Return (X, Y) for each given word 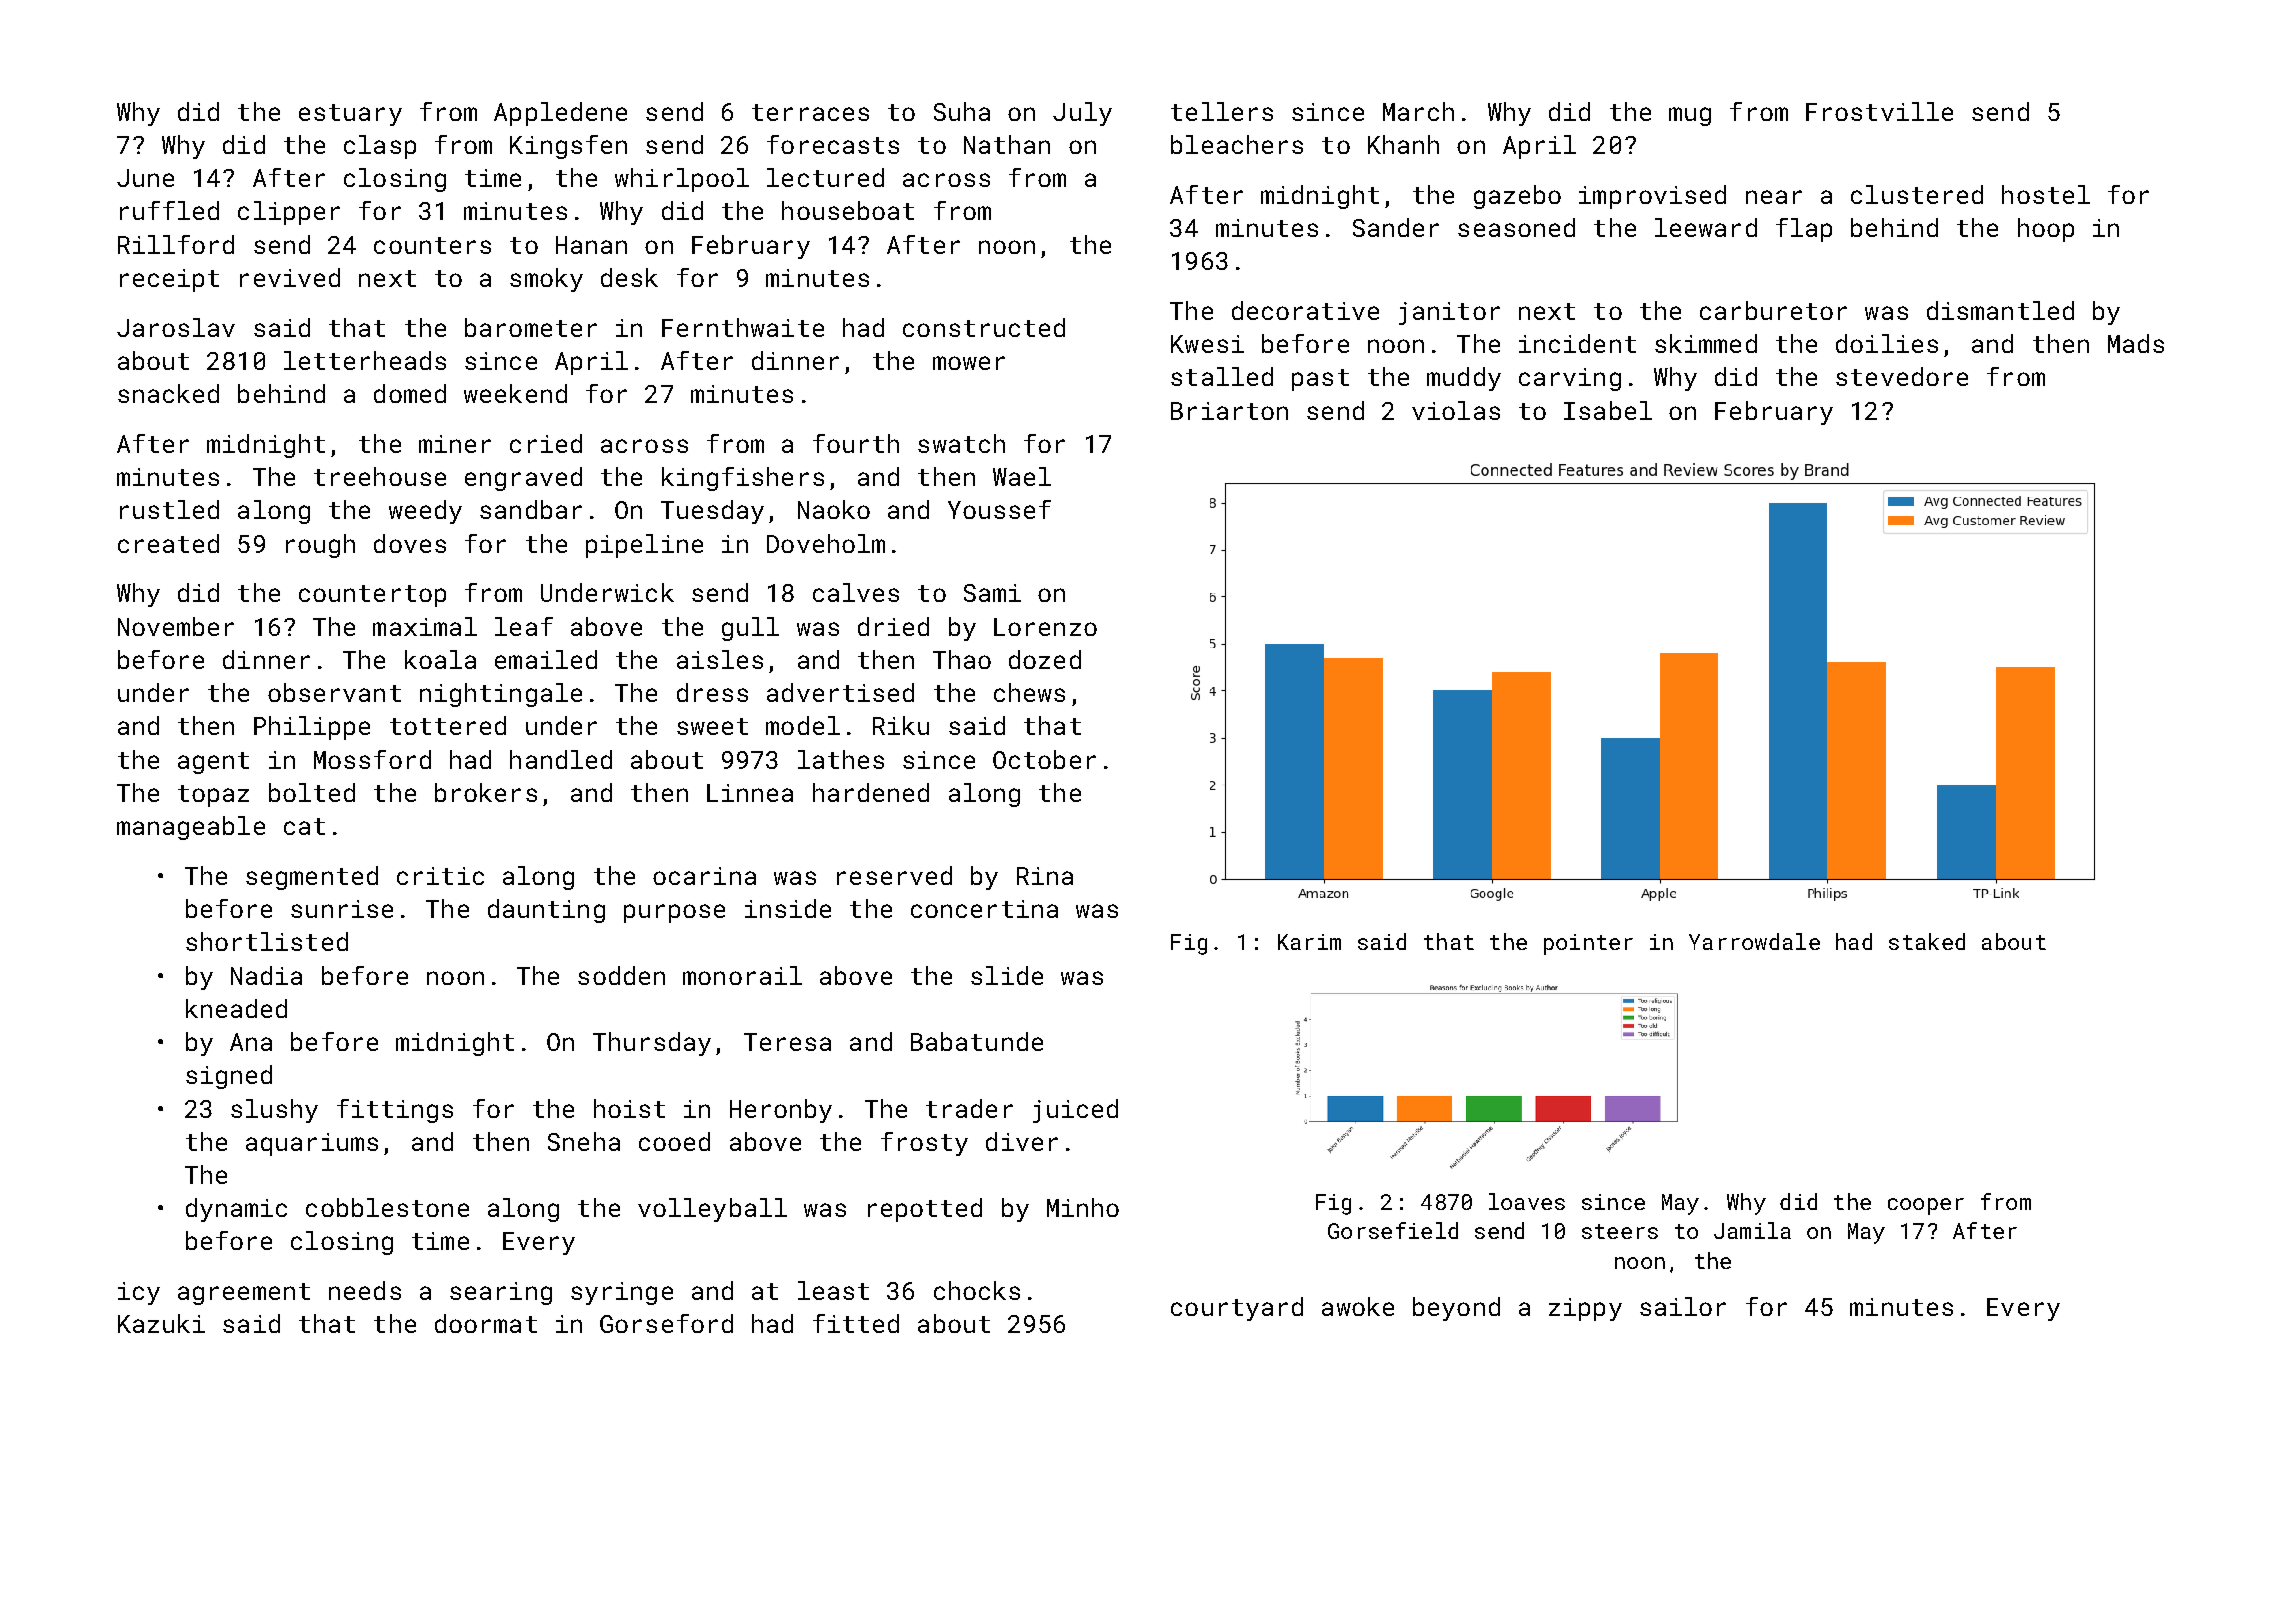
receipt (169, 280)
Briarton (1229, 411)
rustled (169, 509)
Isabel (1608, 410)
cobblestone (387, 1207)
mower (969, 363)
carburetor (1773, 310)
